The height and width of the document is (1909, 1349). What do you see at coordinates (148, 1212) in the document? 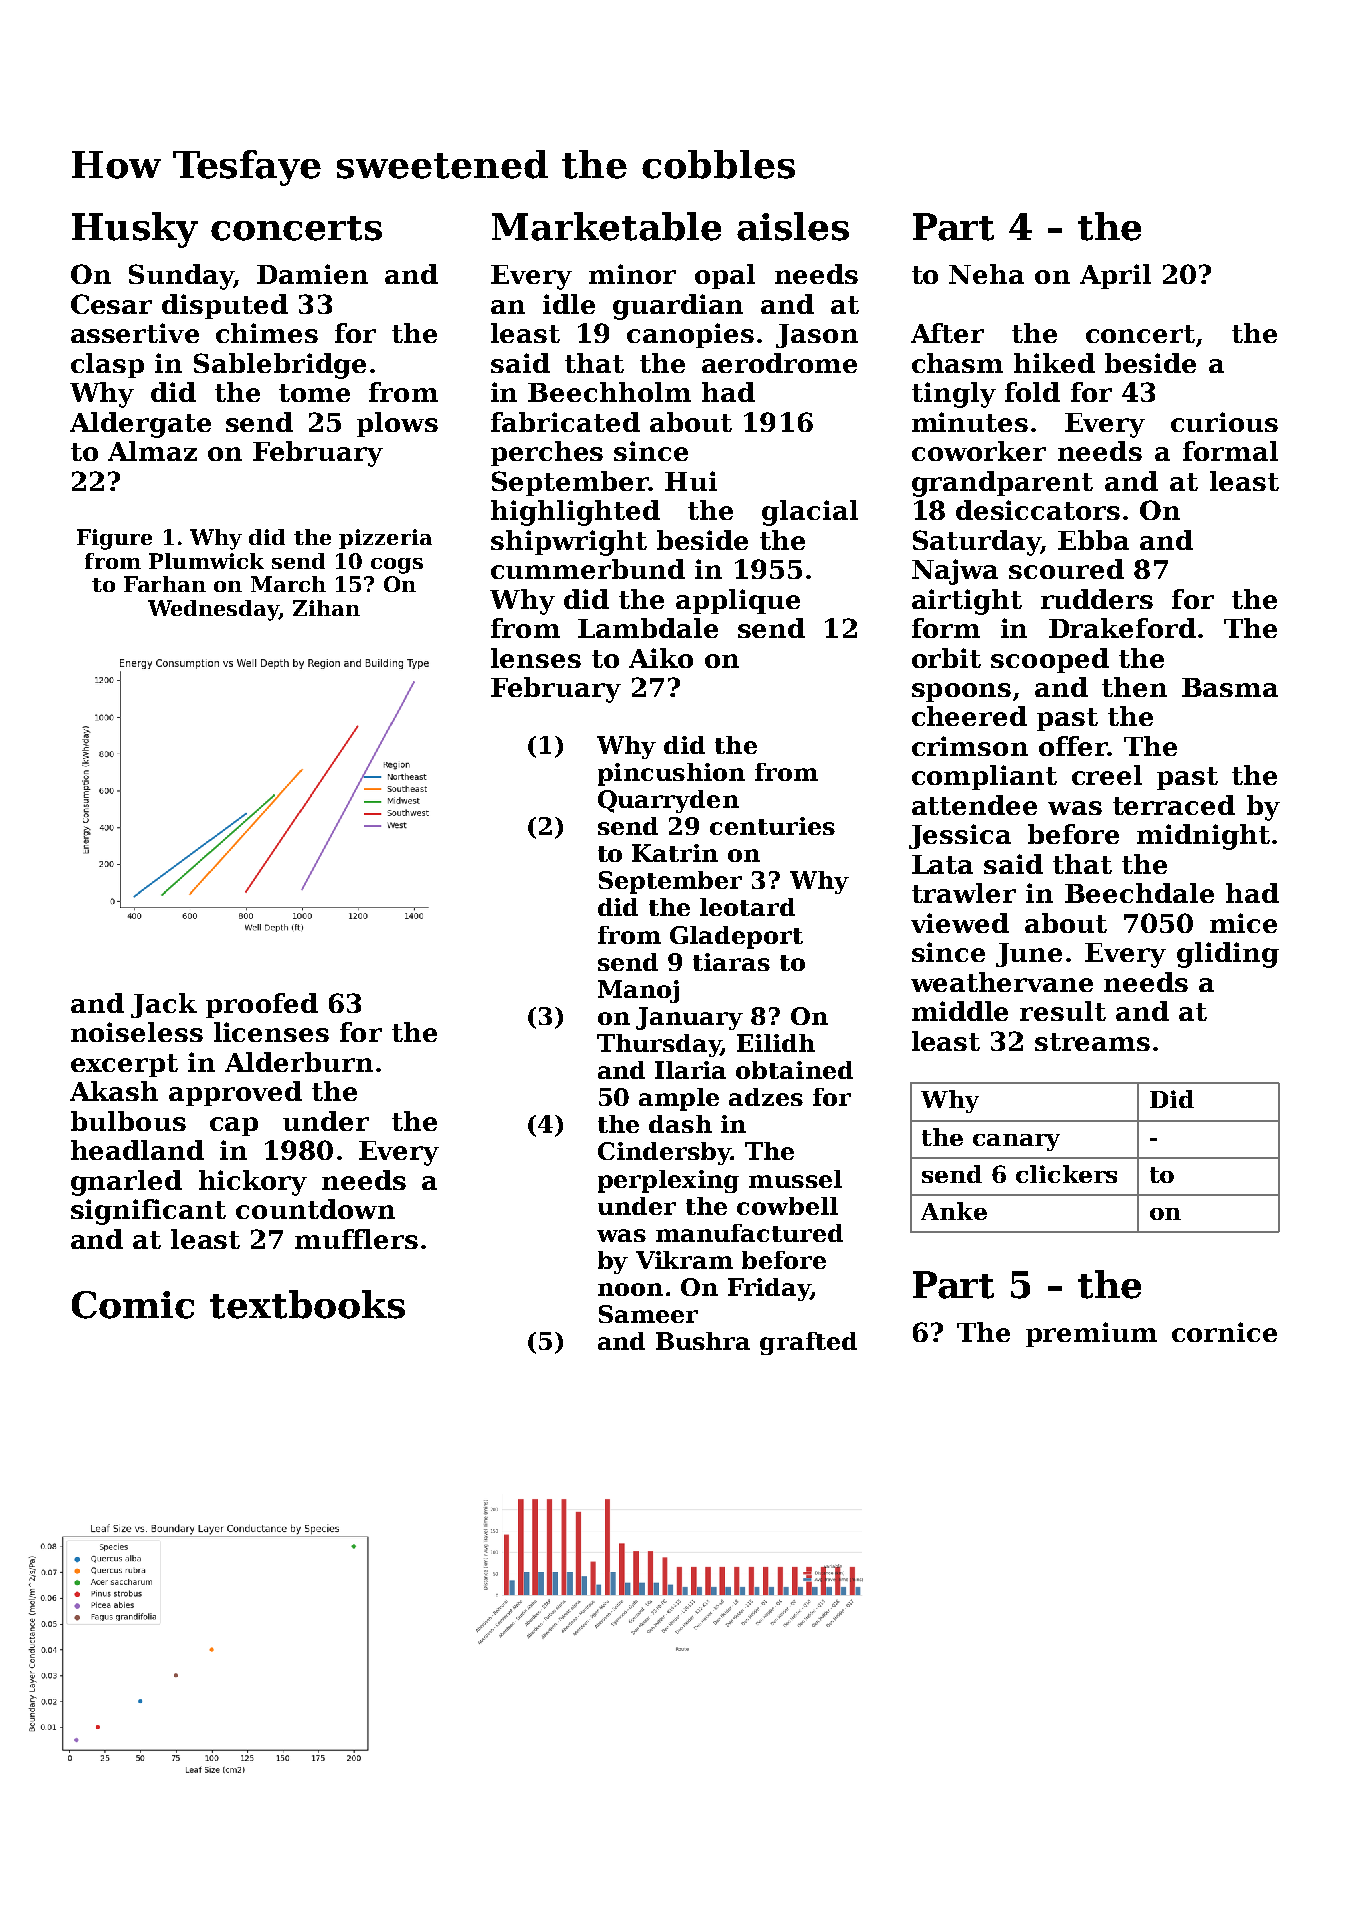
I see `significant` at bounding box center [148, 1212].
